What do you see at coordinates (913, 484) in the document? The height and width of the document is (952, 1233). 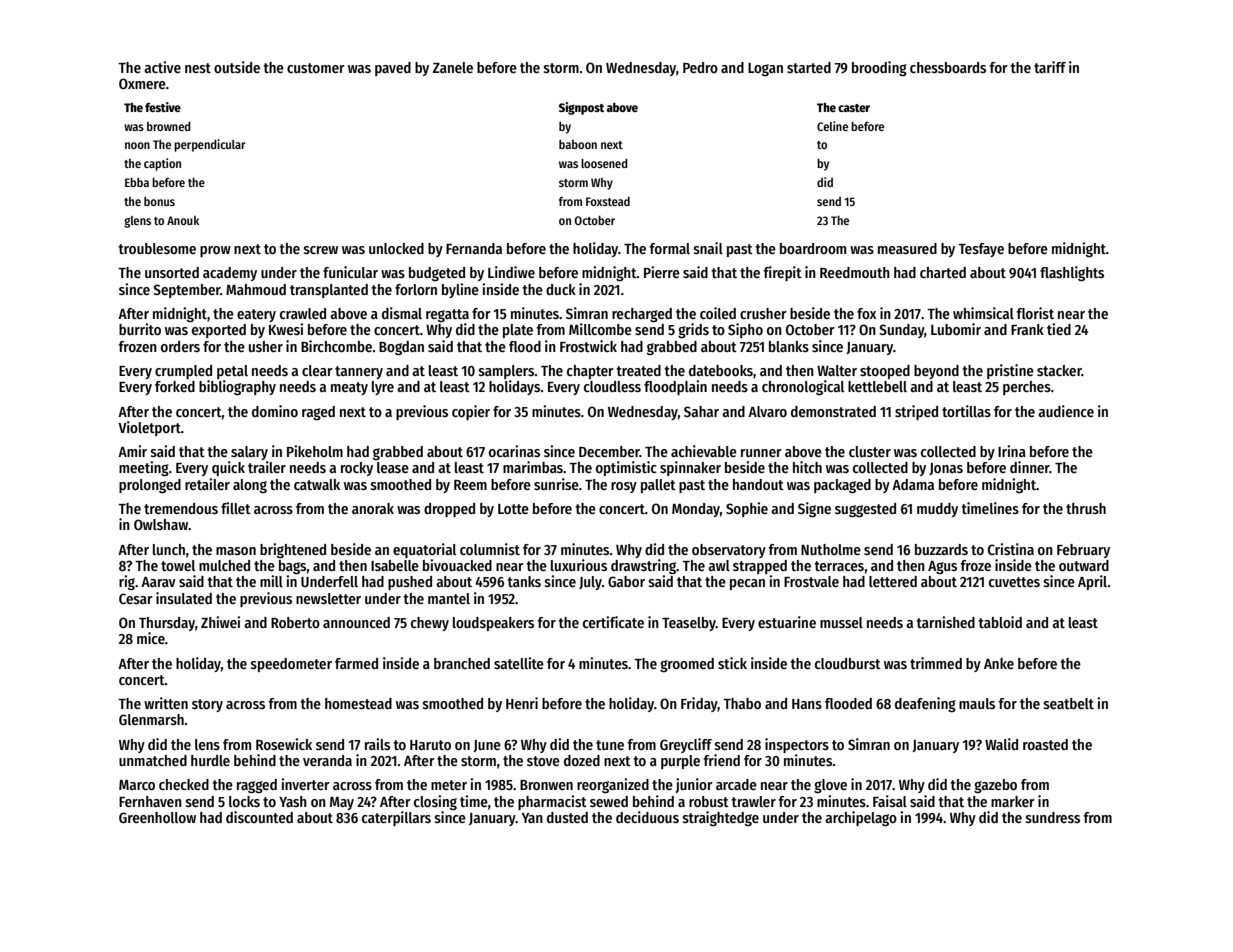 I see `Adama` at bounding box center [913, 484].
